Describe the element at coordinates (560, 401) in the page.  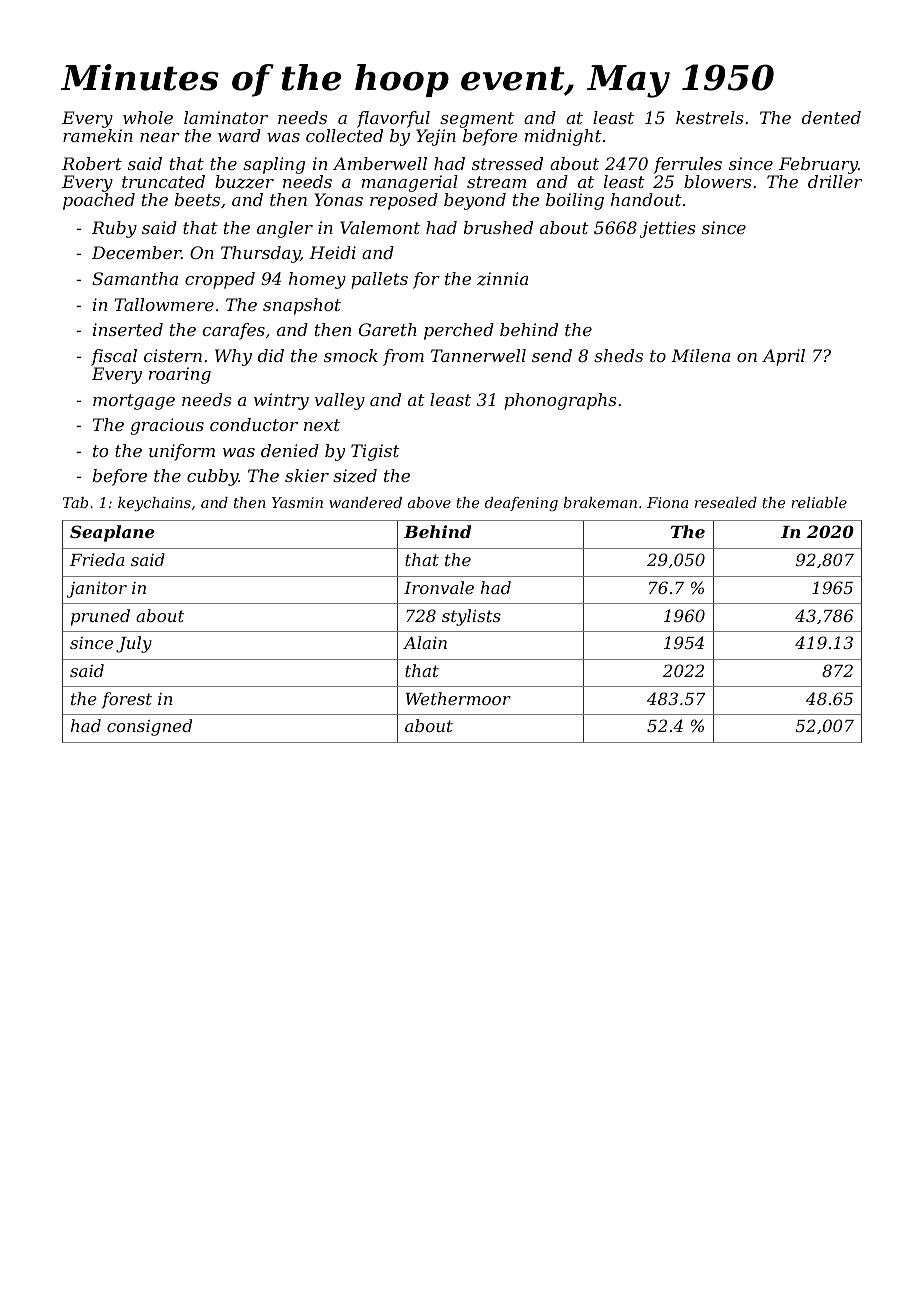
I see `phonographs` at that location.
